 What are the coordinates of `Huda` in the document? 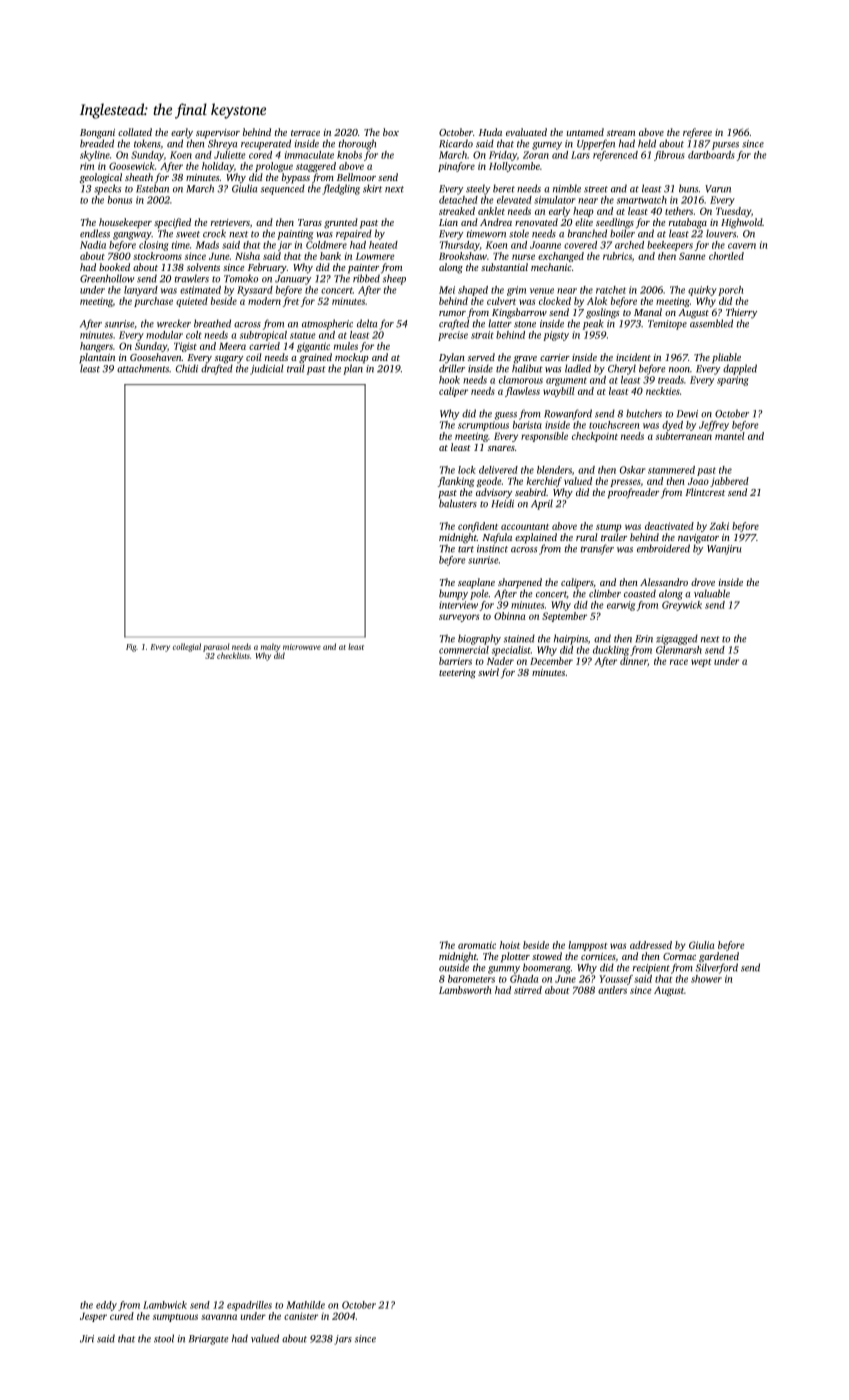 It's located at (490, 132).
